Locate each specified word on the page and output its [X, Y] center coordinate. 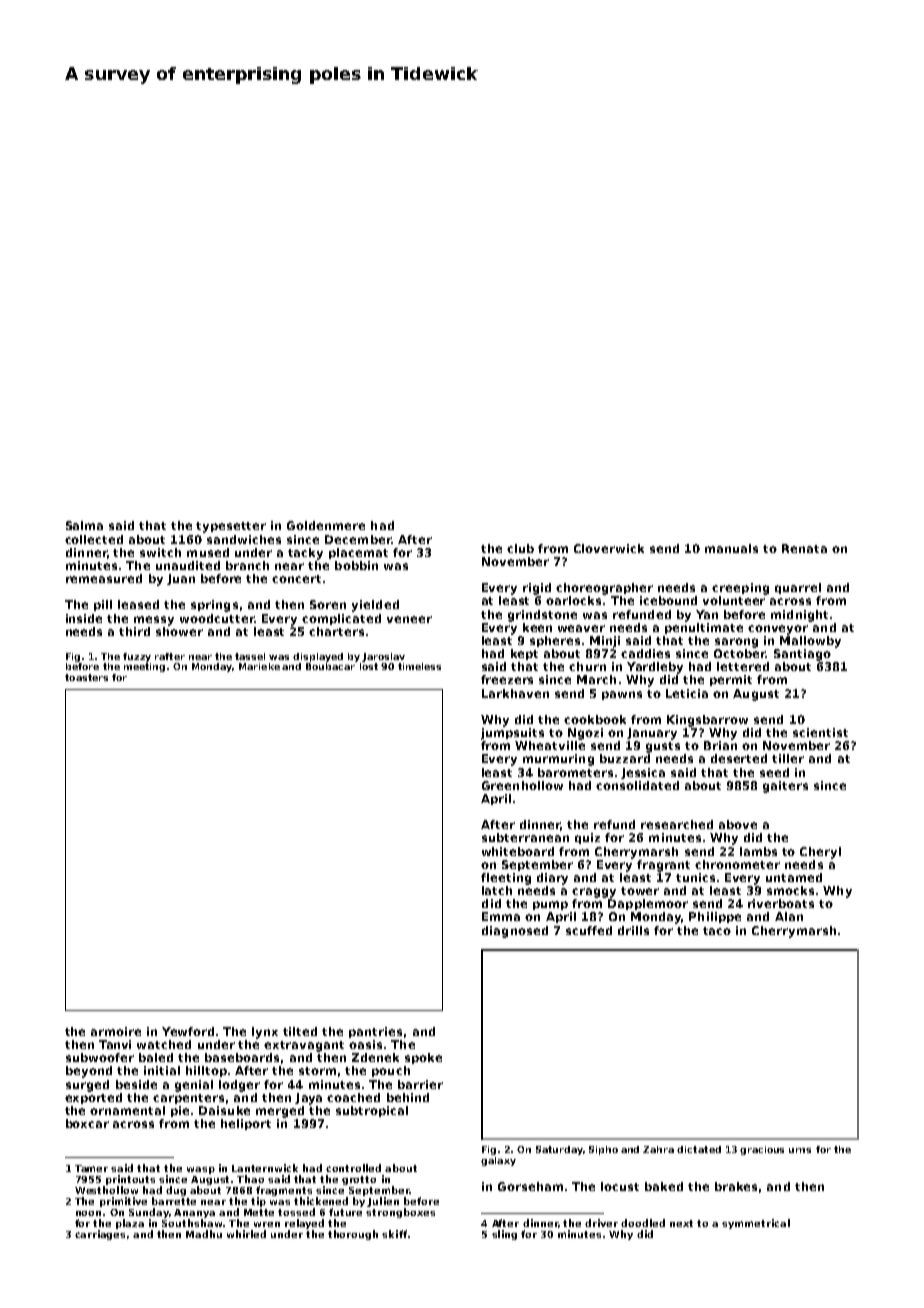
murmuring [558, 760]
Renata [804, 548]
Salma [84, 525]
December [358, 539]
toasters [86, 677]
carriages [100, 1235]
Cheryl [820, 853]
